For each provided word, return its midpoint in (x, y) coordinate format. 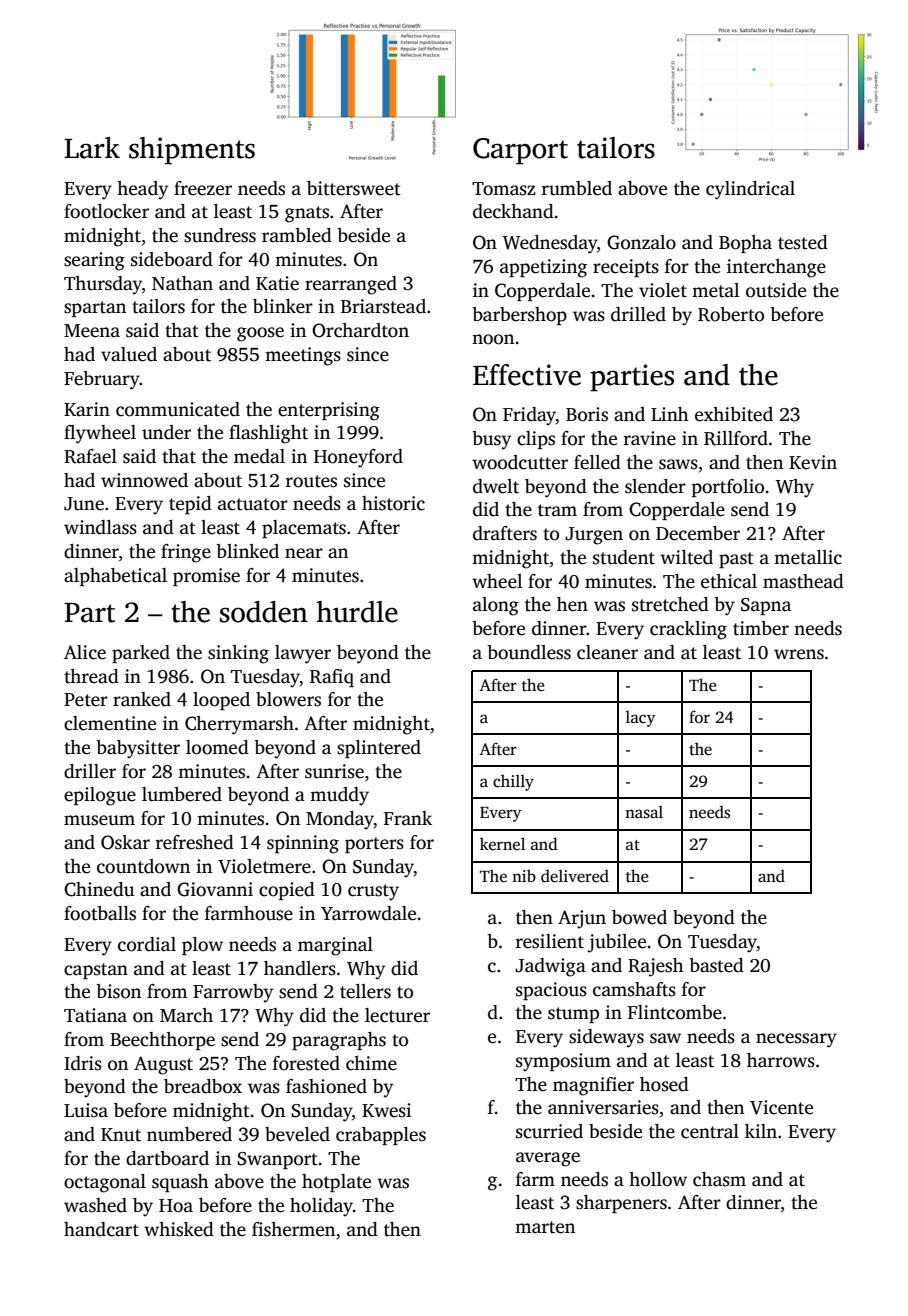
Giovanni (215, 889)
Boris (587, 414)
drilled (638, 314)
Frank (408, 818)
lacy (641, 718)
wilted (686, 557)
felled (597, 462)
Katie (277, 283)
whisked (179, 1229)
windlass (100, 527)
